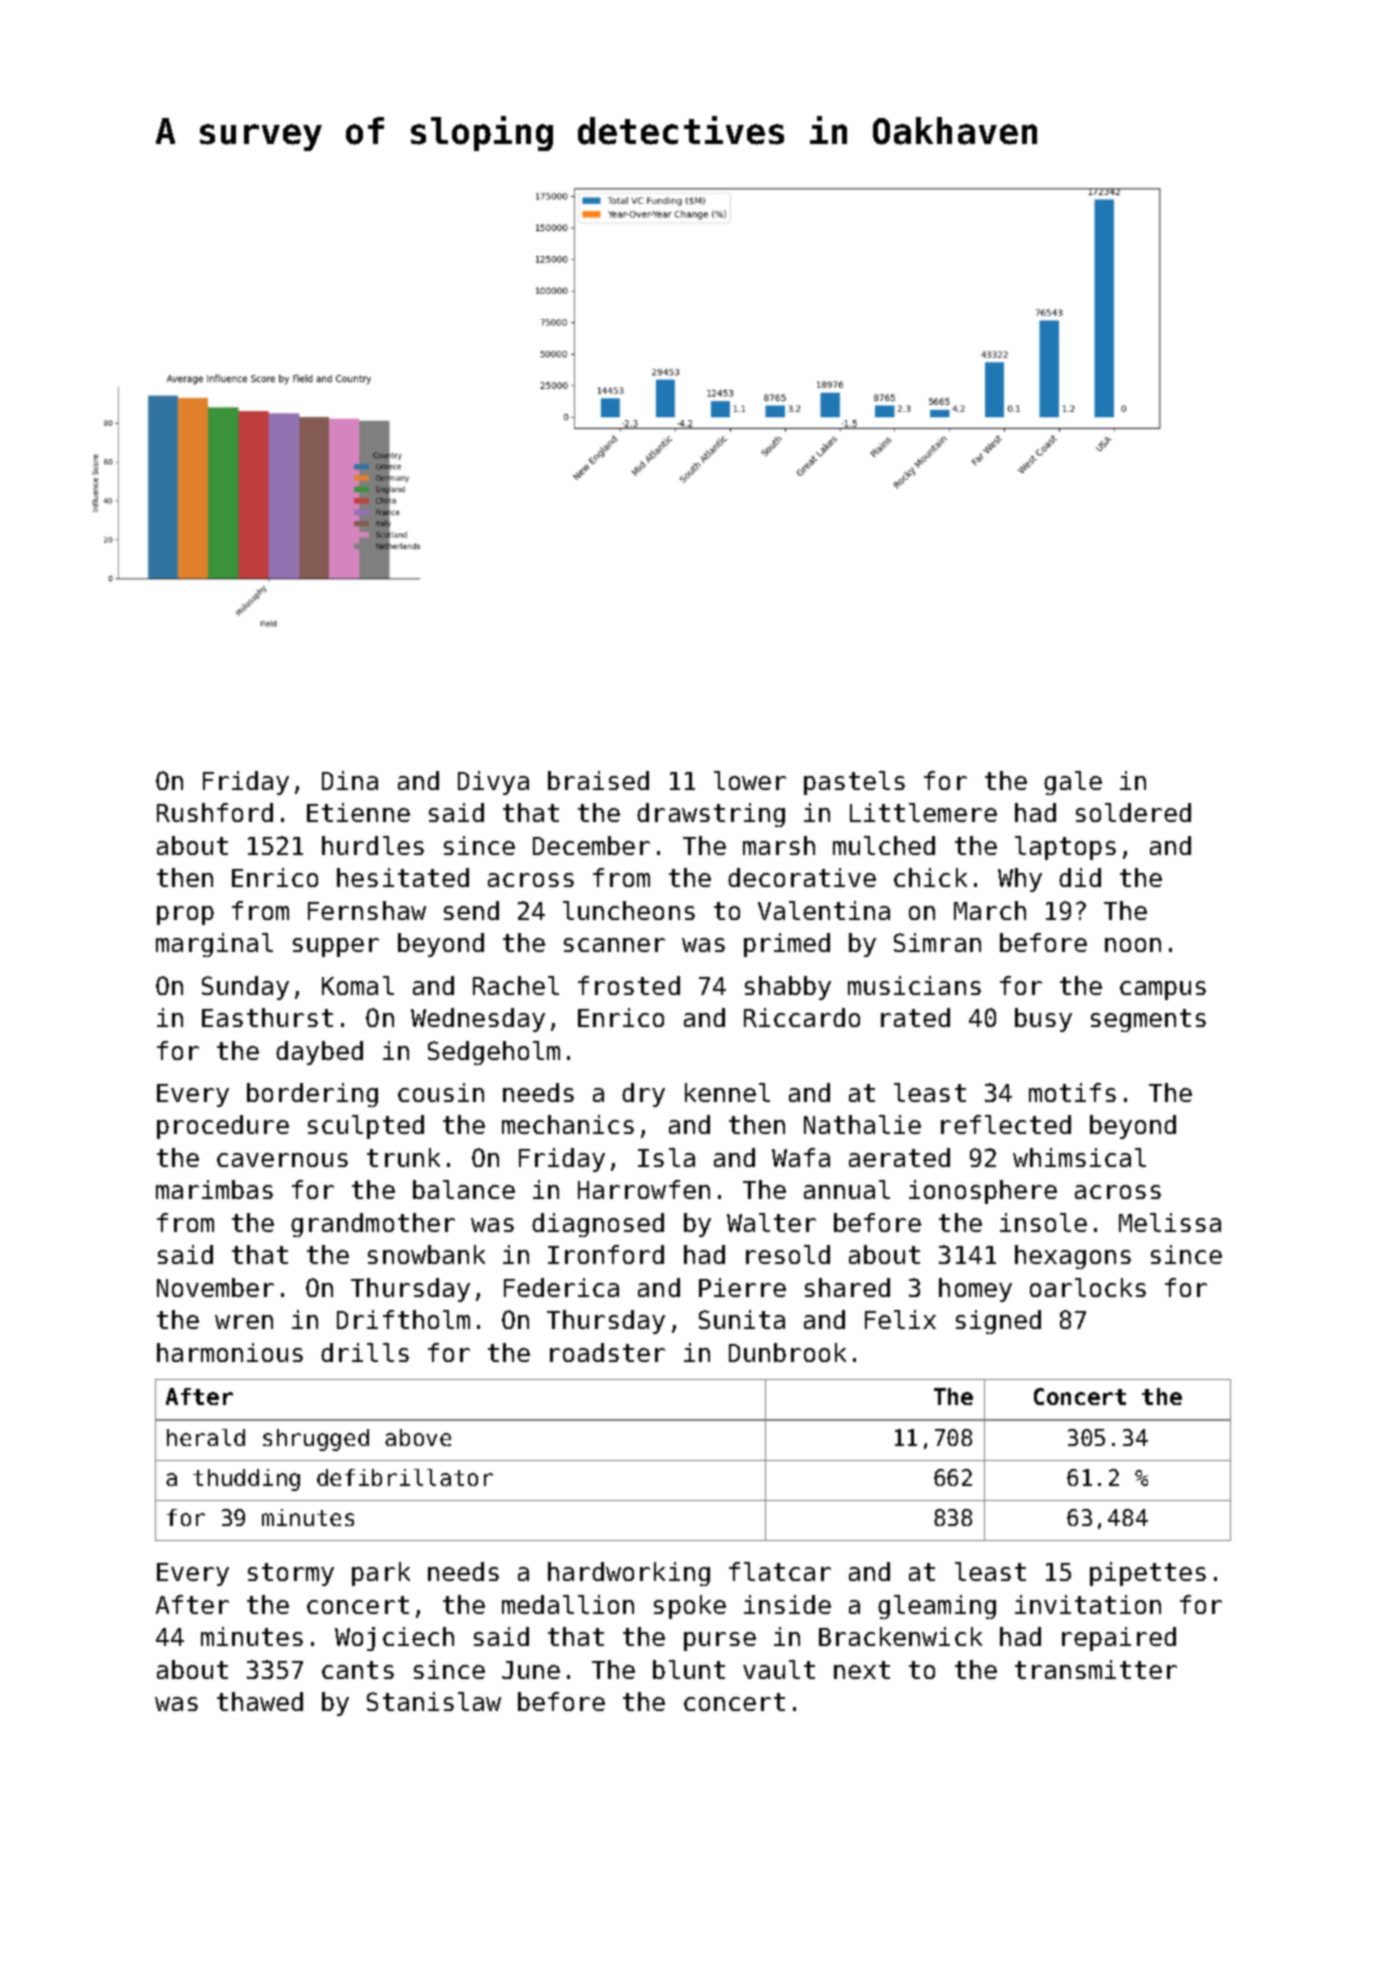 This document has width=1386, height=1969. Describe the element at coordinates (282, 1160) in the document. I see `cavernous` at that location.
